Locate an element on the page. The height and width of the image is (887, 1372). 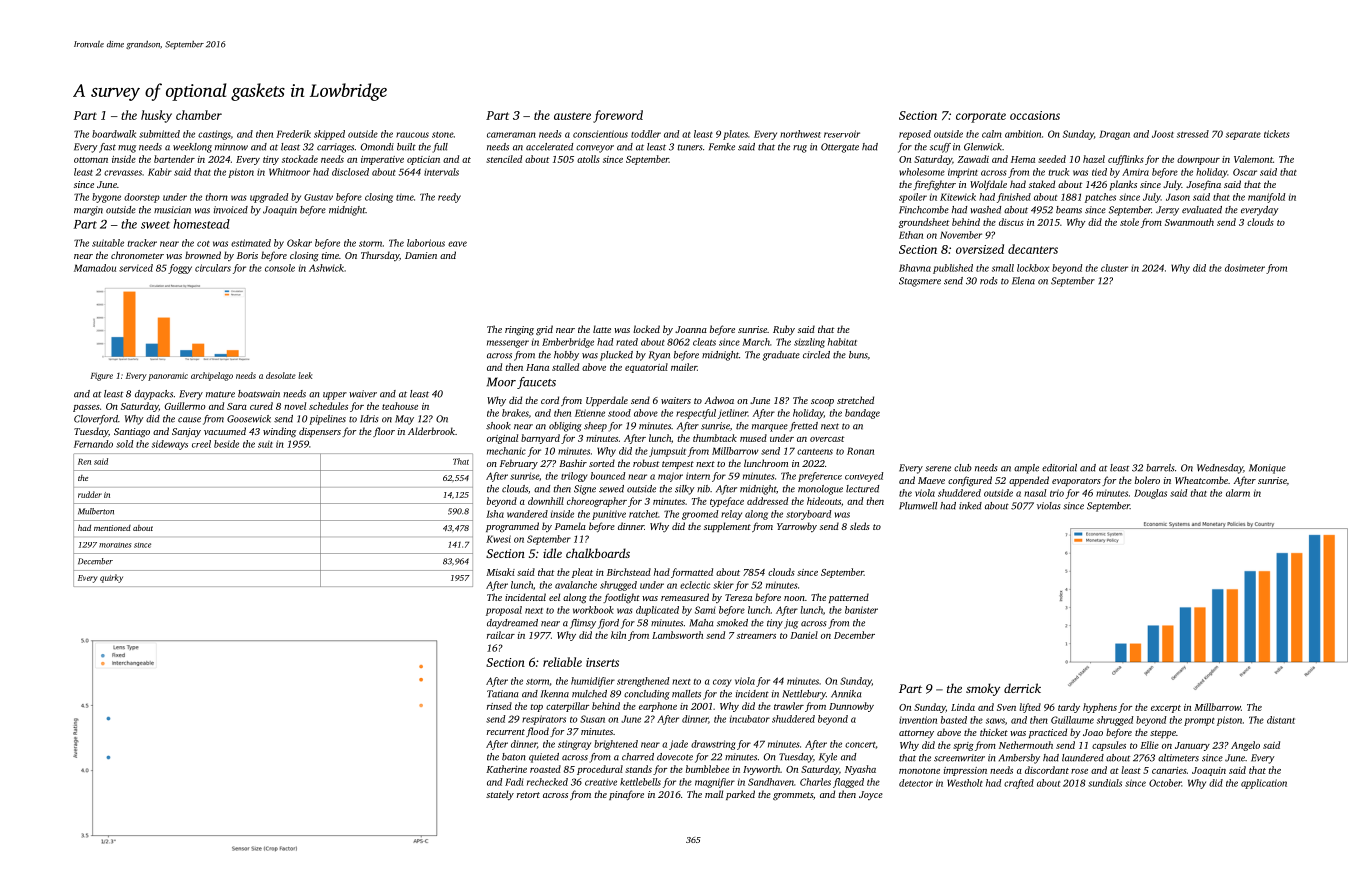
Bhavna is located at coordinates (915, 268).
